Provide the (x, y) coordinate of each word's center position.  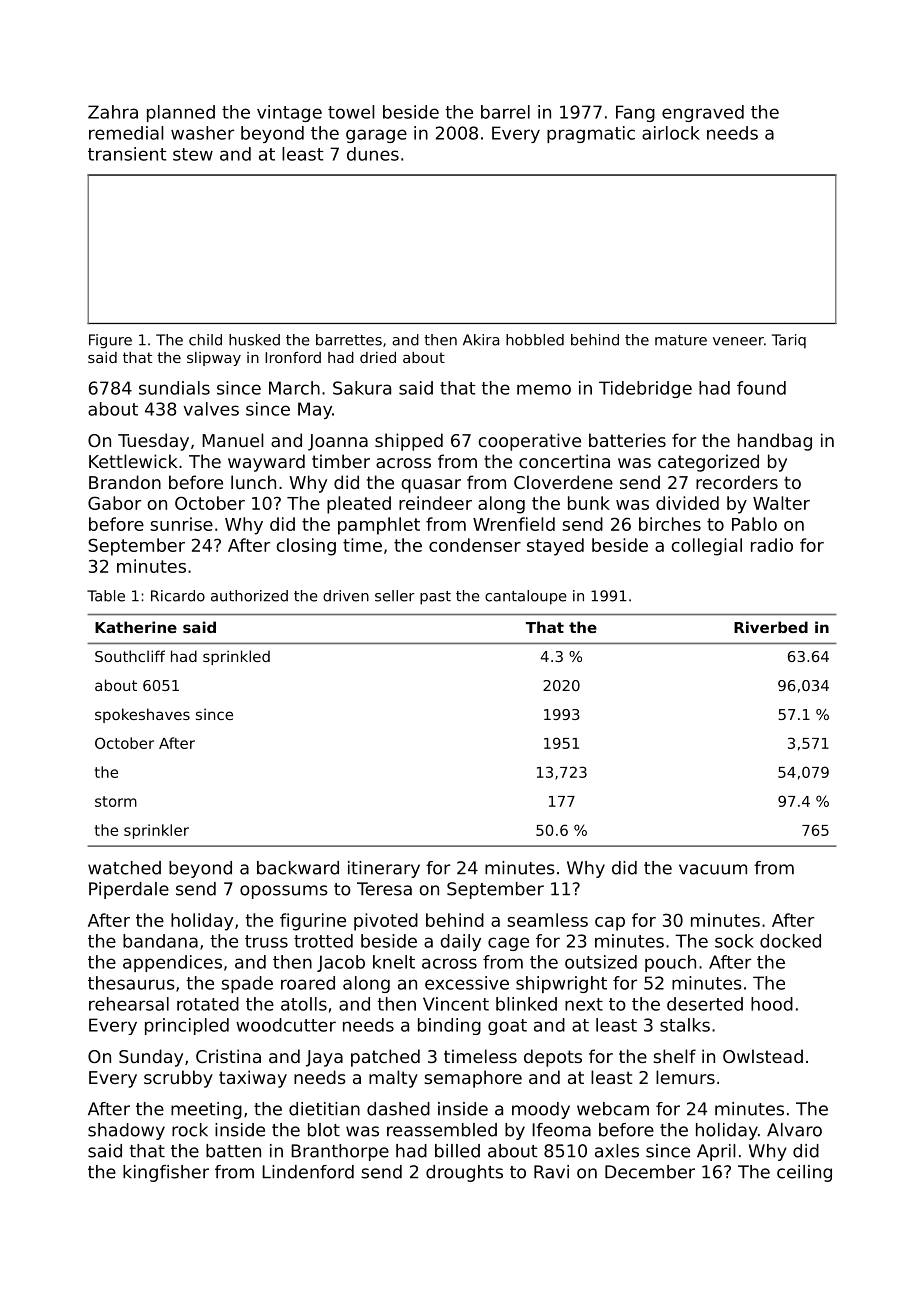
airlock (671, 133)
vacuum (713, 869)
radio (772, 545)
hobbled (535, 340)
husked (254, 340)
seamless (547, 920)
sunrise (181, 524)
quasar (431, 486)
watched (124, 868)
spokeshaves (142, 715)
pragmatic (591, 134)
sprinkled (236, 657)
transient (127, 154)
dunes (373, 154)
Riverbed (771, 627)
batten (233, 1151)
